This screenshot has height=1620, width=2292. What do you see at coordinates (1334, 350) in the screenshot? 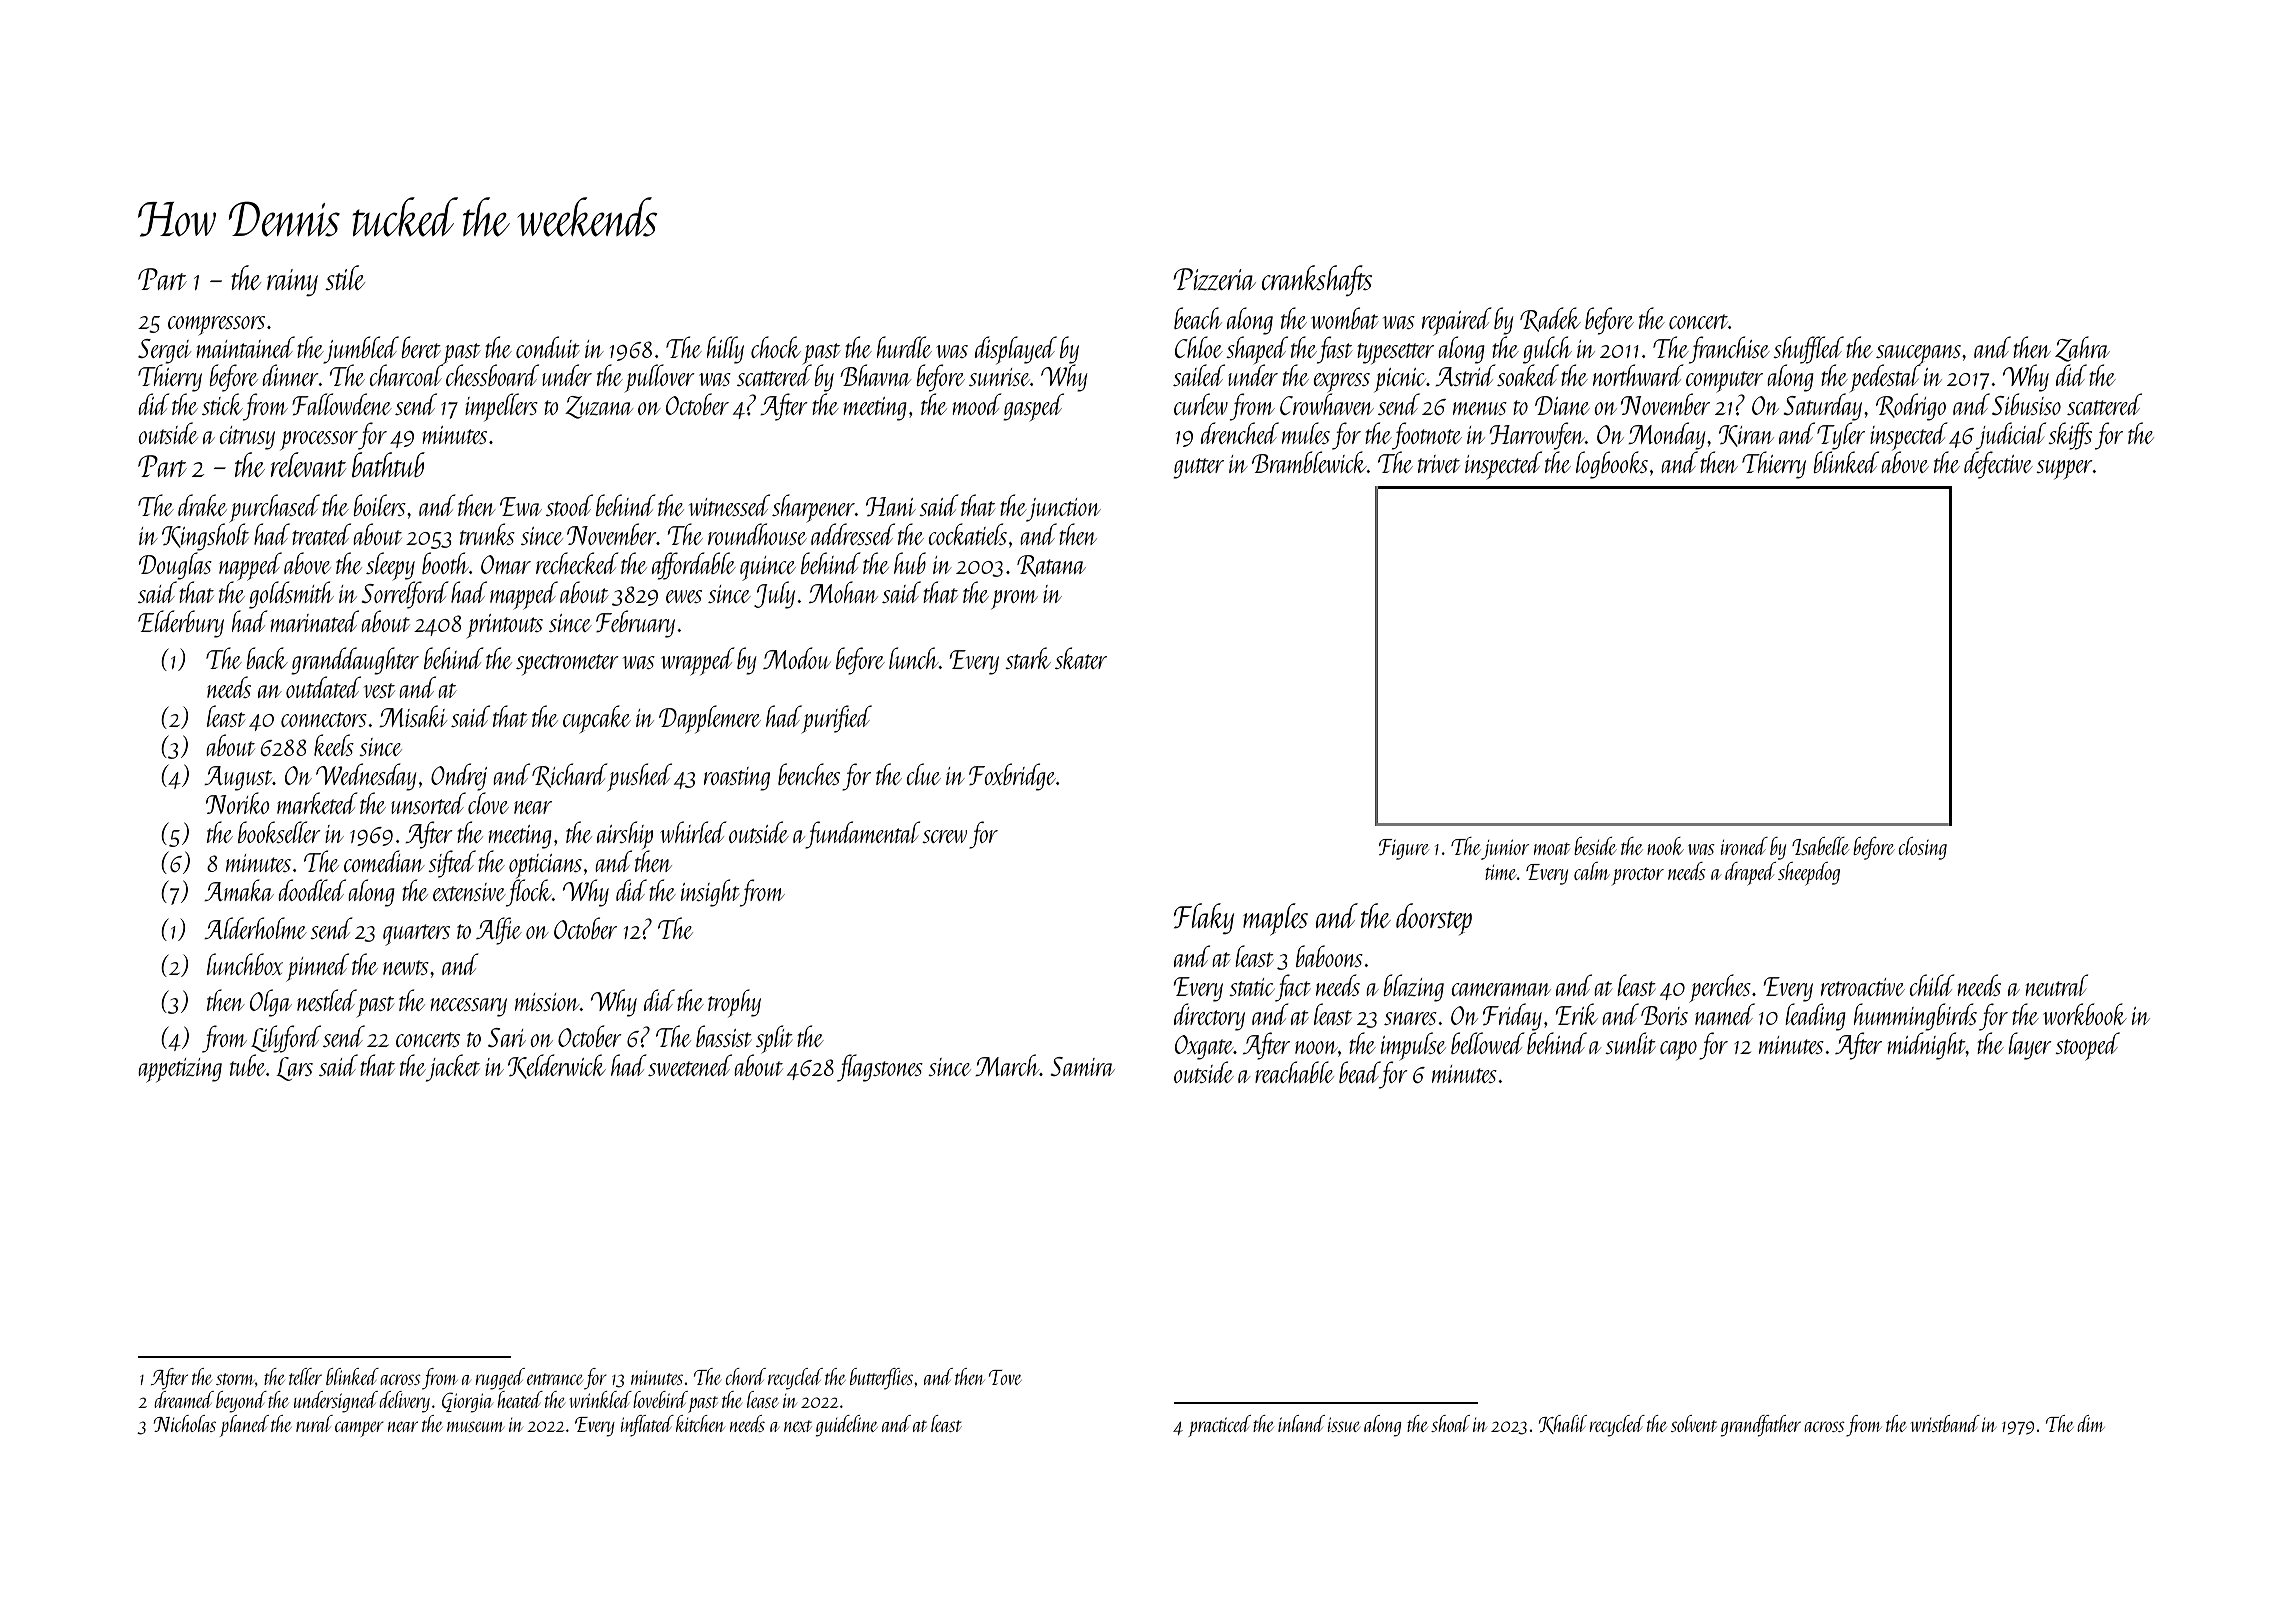
I see `fast` at bounding box center [1334, 350].
